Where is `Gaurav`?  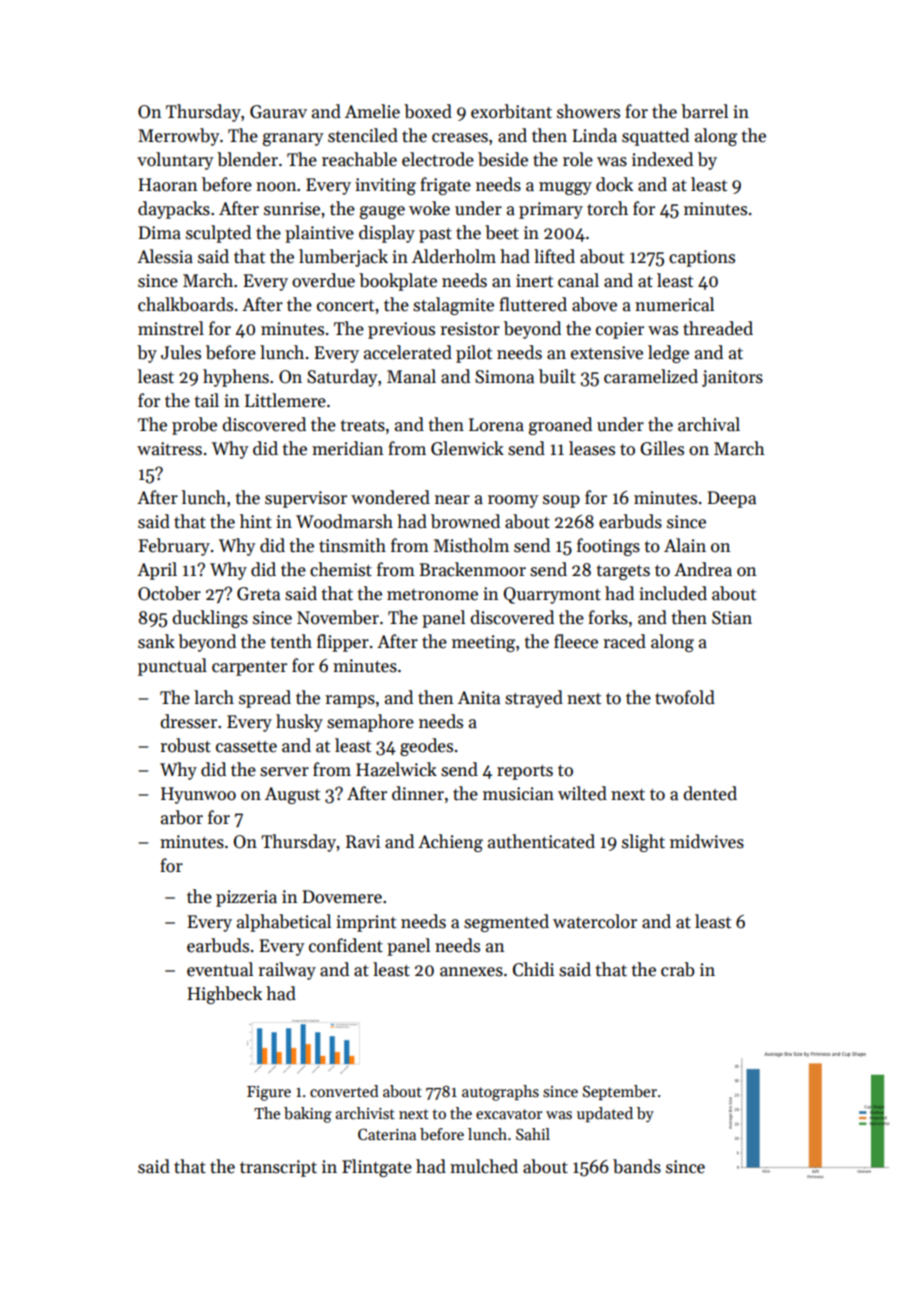
Gaurav is located at coordinates (278, 112).
